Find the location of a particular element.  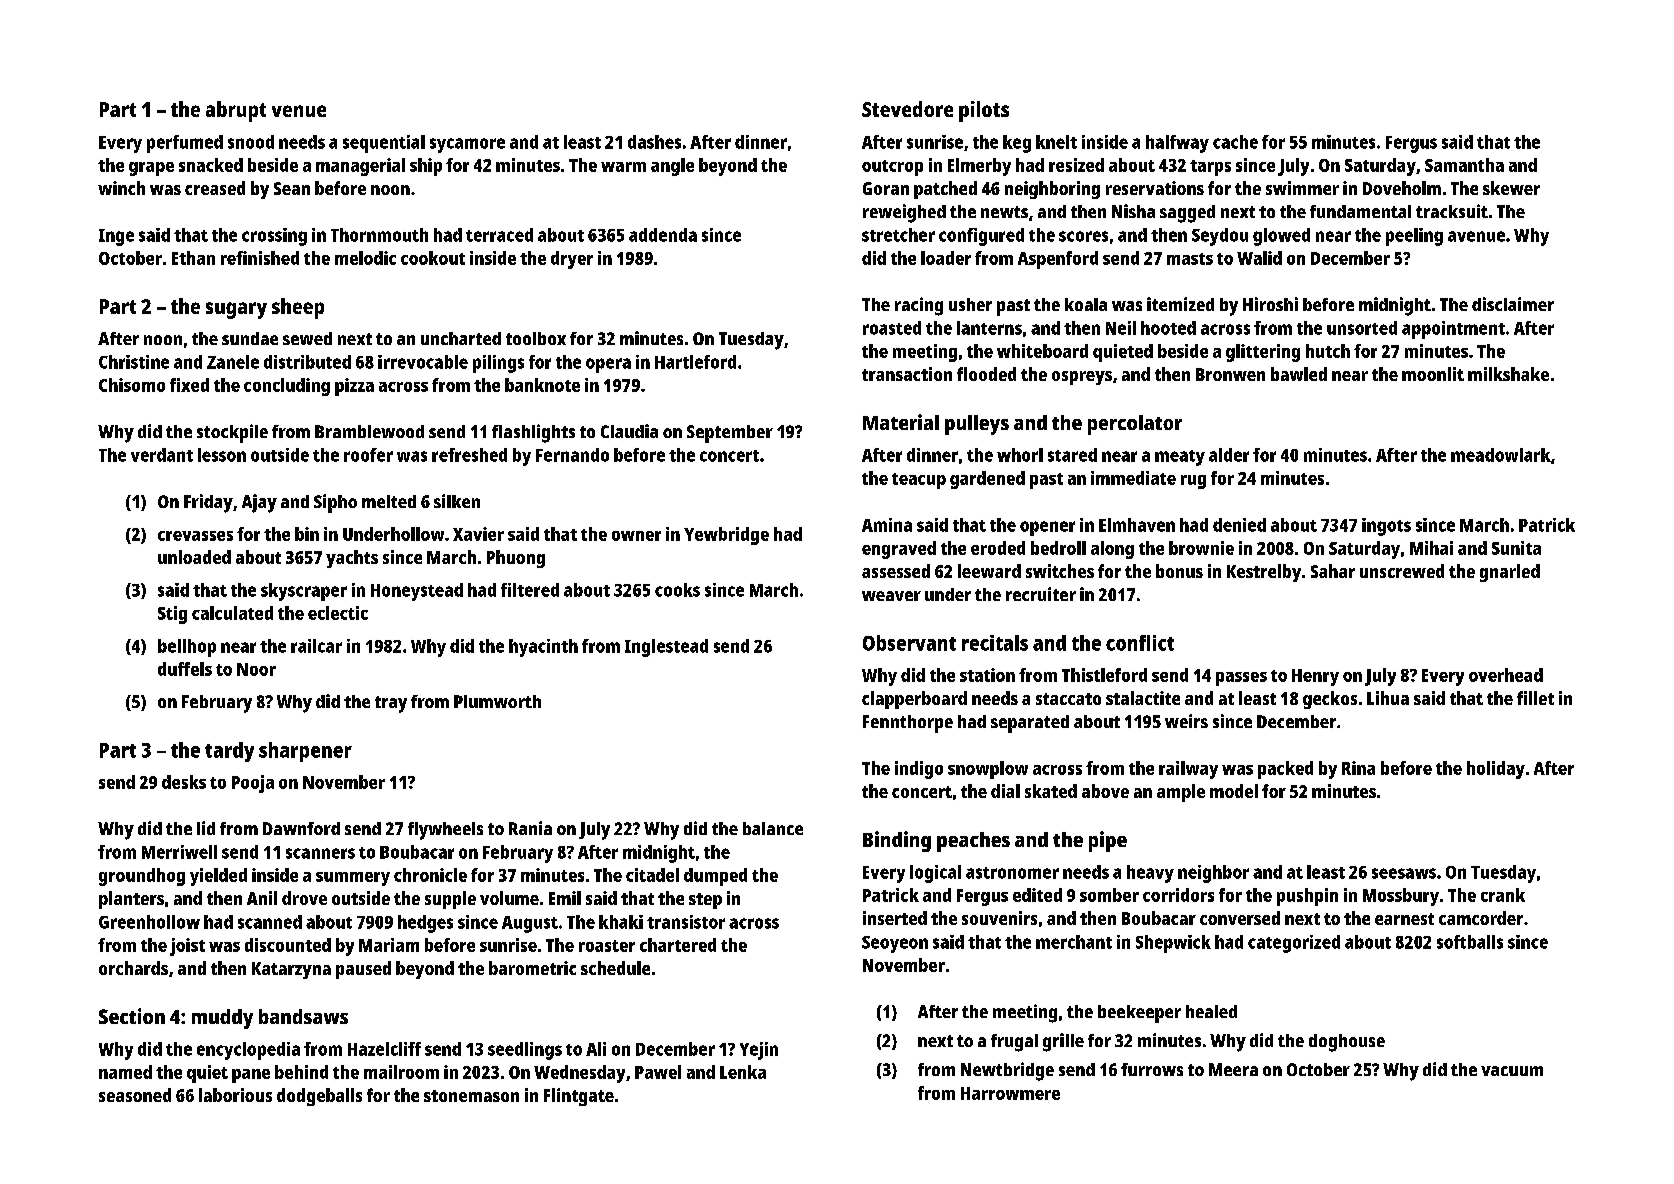

cache is located at coordinates (1235, 142).
